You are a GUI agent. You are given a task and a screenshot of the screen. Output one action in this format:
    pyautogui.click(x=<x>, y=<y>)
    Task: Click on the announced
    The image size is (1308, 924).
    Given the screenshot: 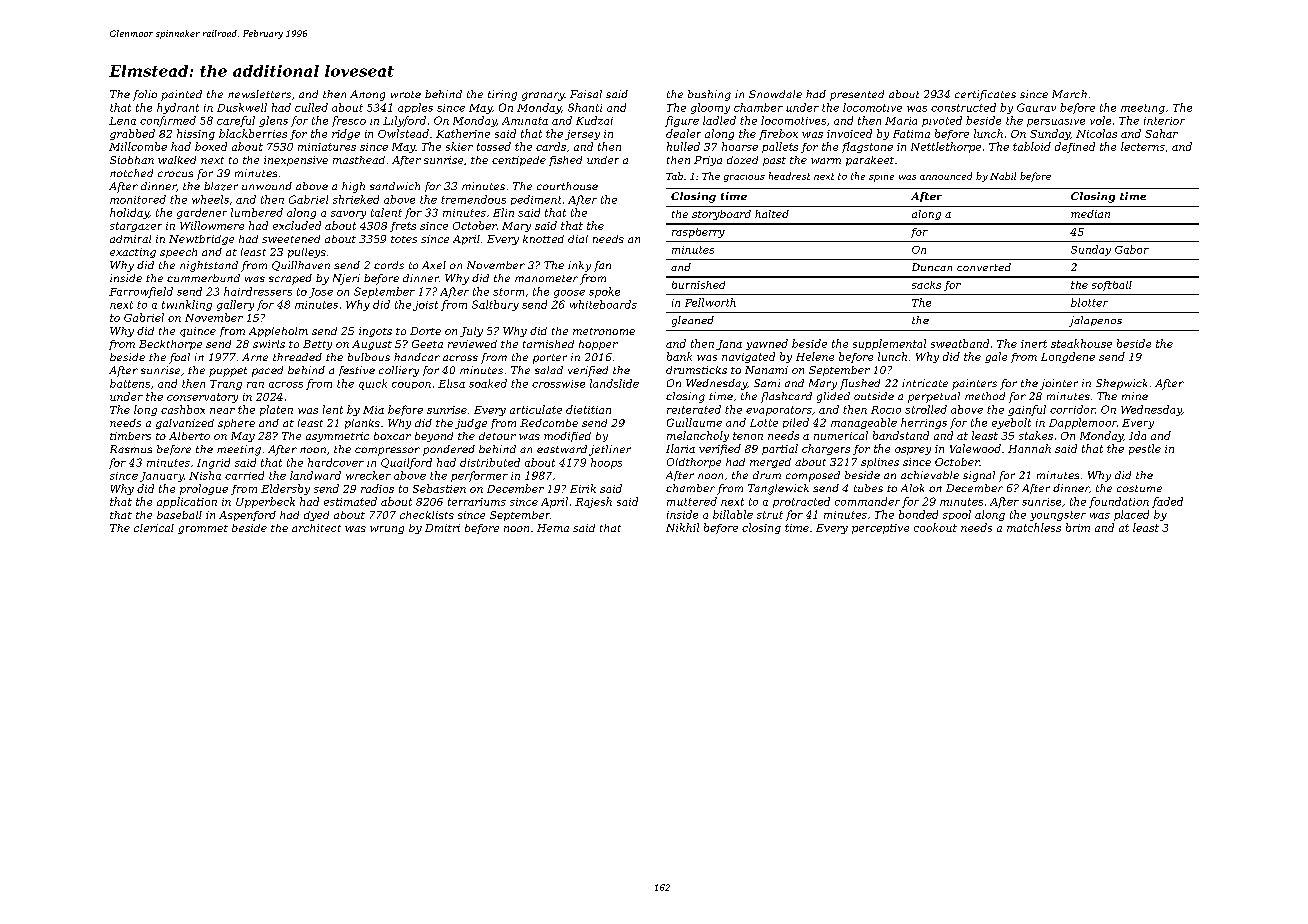 What is the action you would take?
    pyautogui.click(x=946, y=176)
